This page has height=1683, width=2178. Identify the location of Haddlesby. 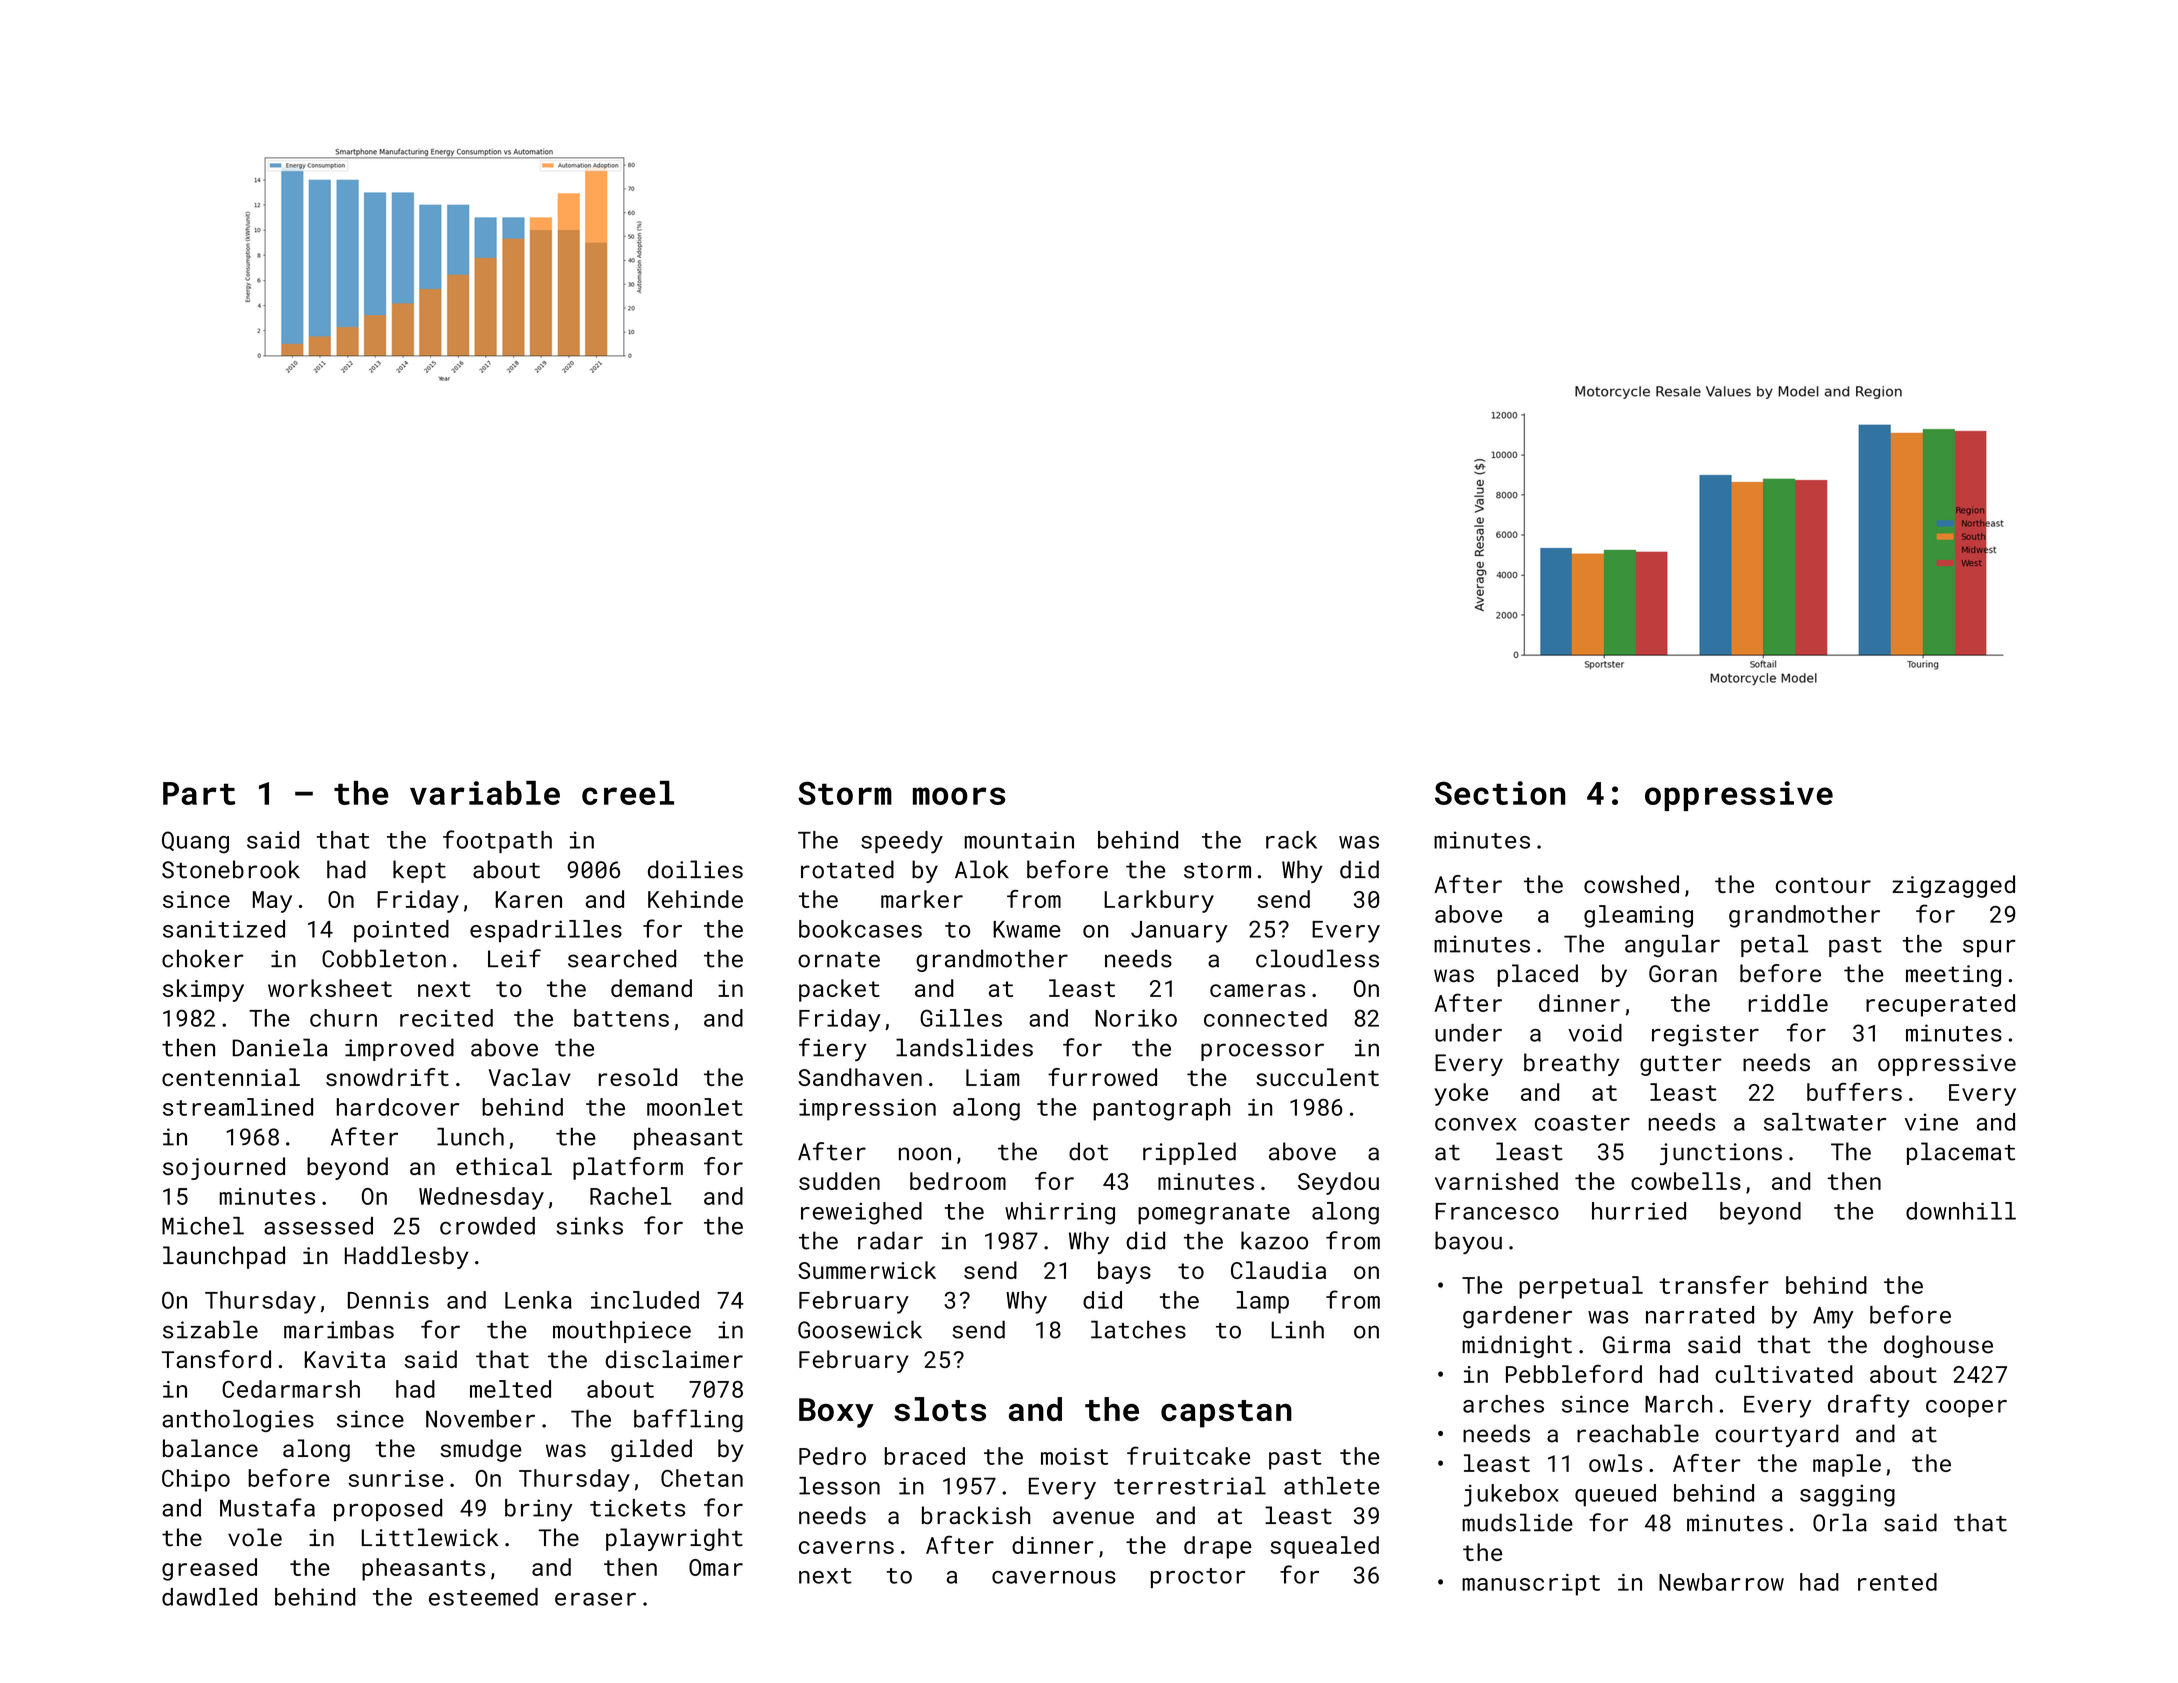
(407, 1257).
